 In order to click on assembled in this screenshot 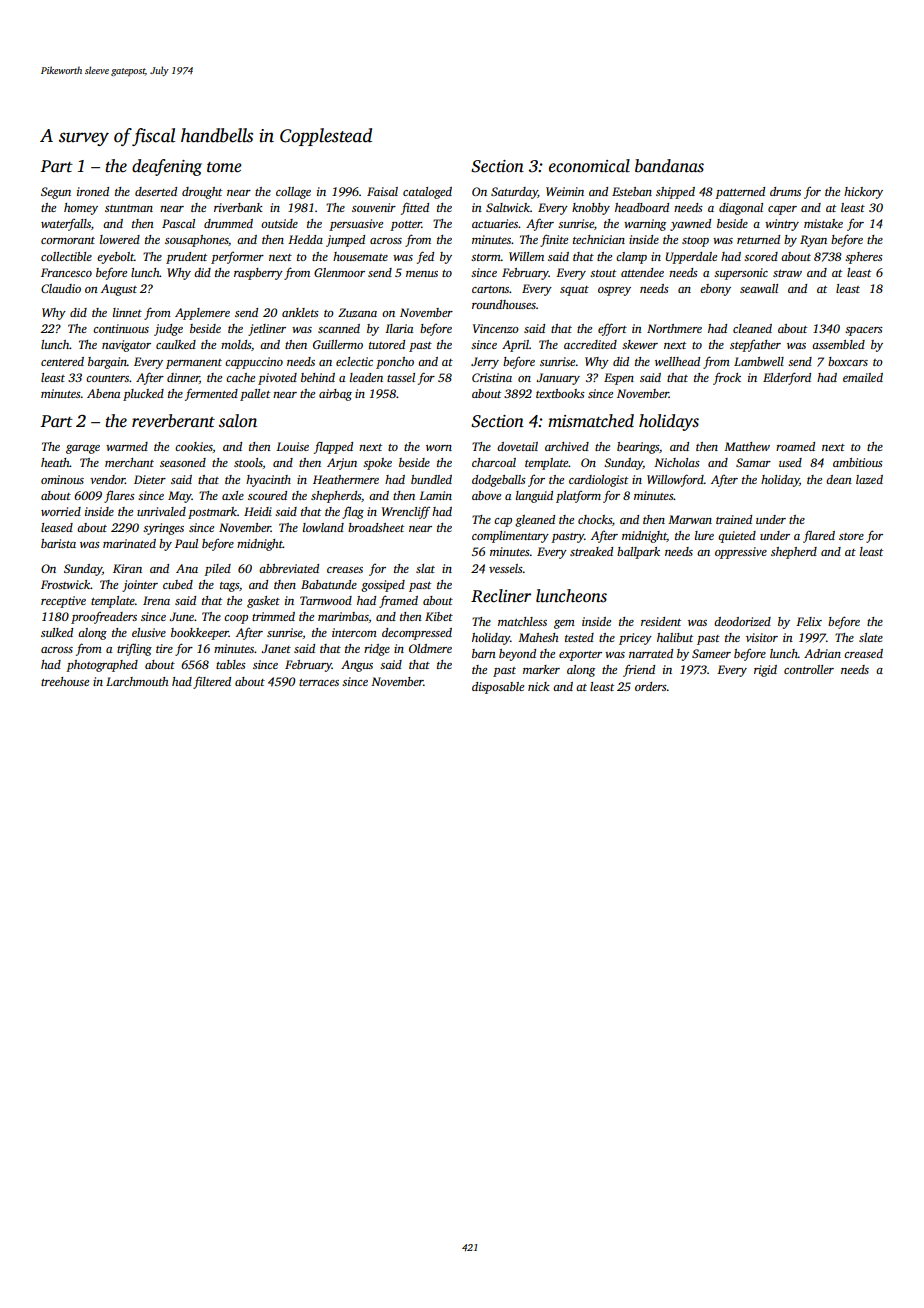, I will do `click(838, 344)`.
